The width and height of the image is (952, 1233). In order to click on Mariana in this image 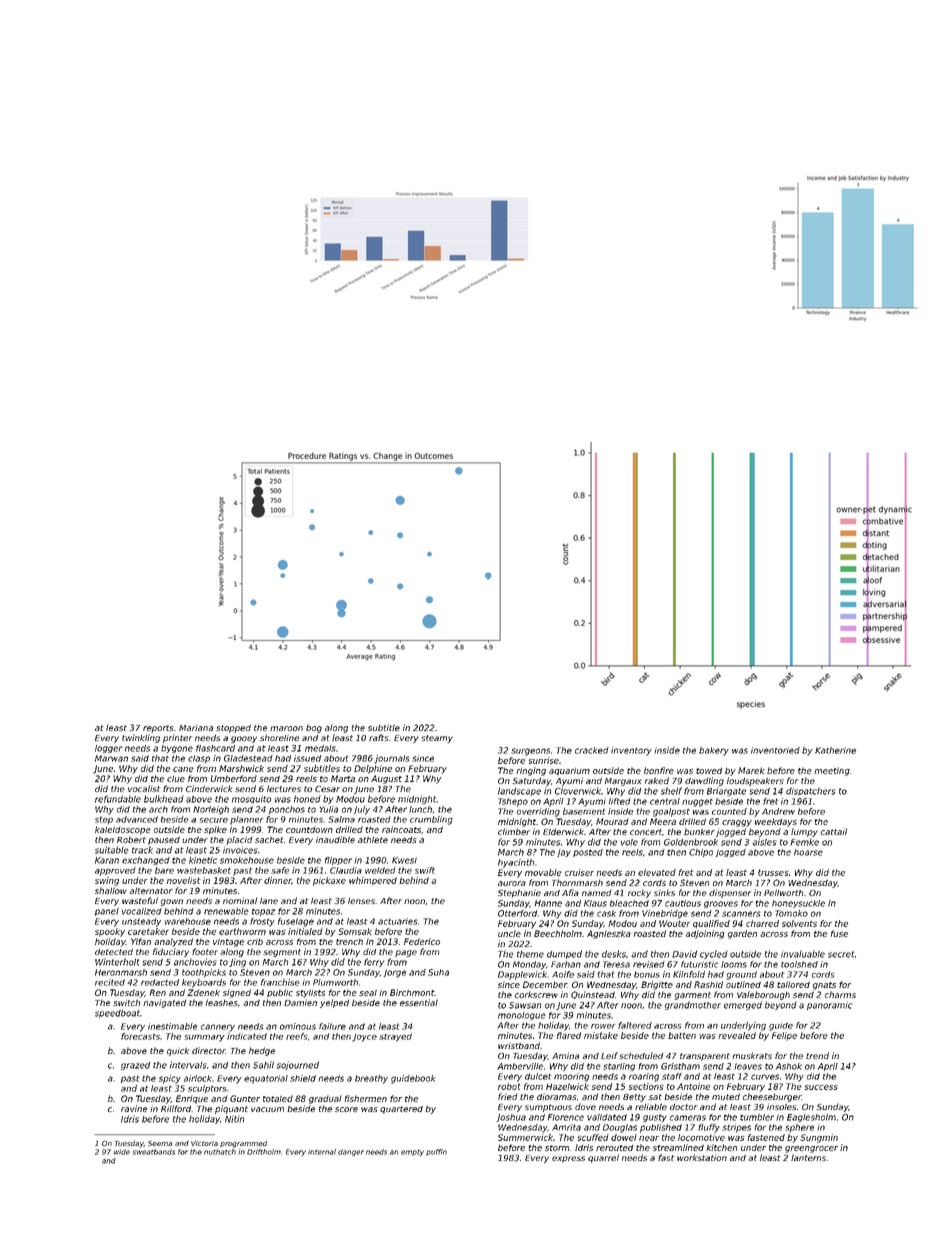, I will do `click(196, 727)`.
